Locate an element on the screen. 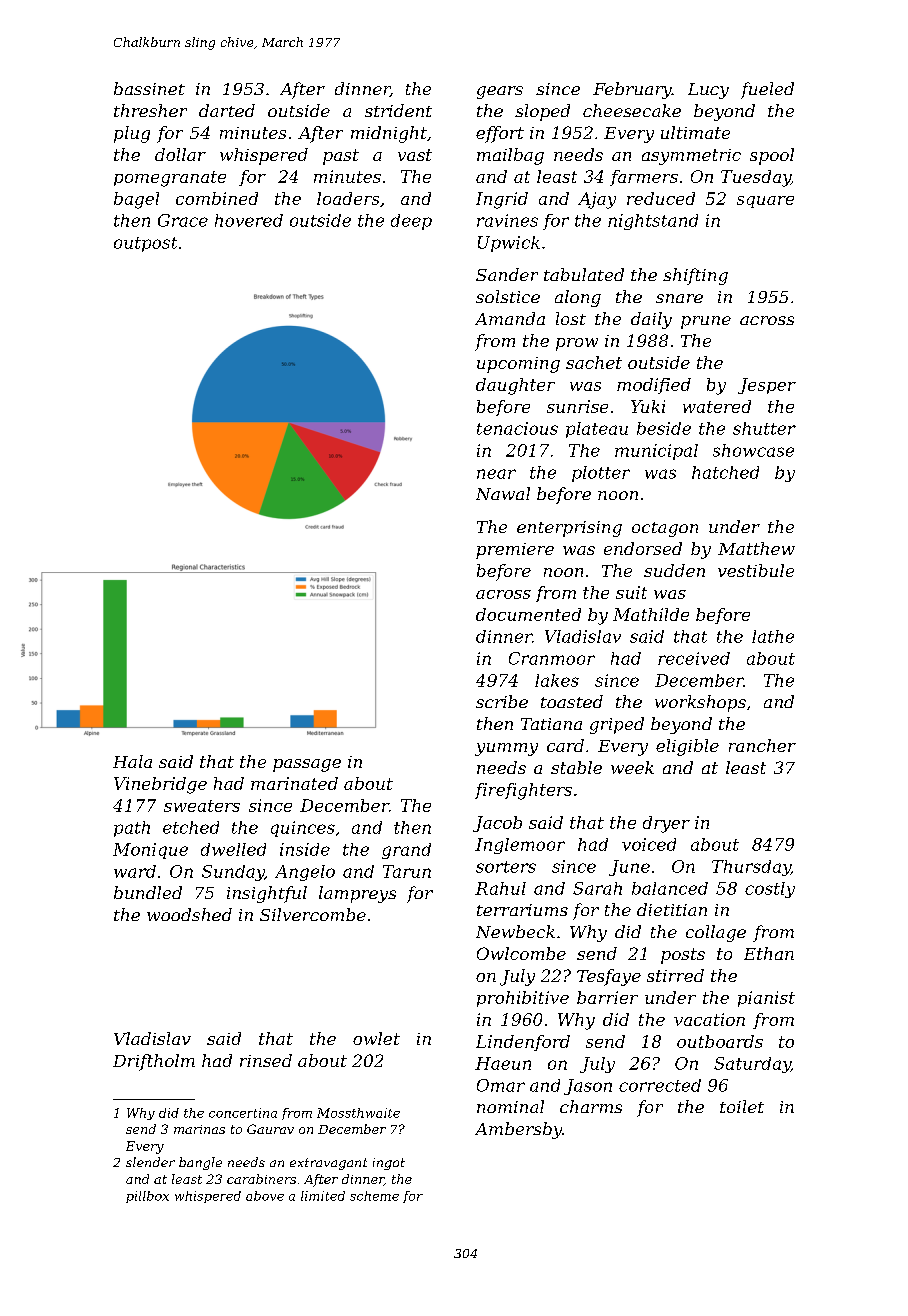  Sander is located at coordinates (507, 274).
